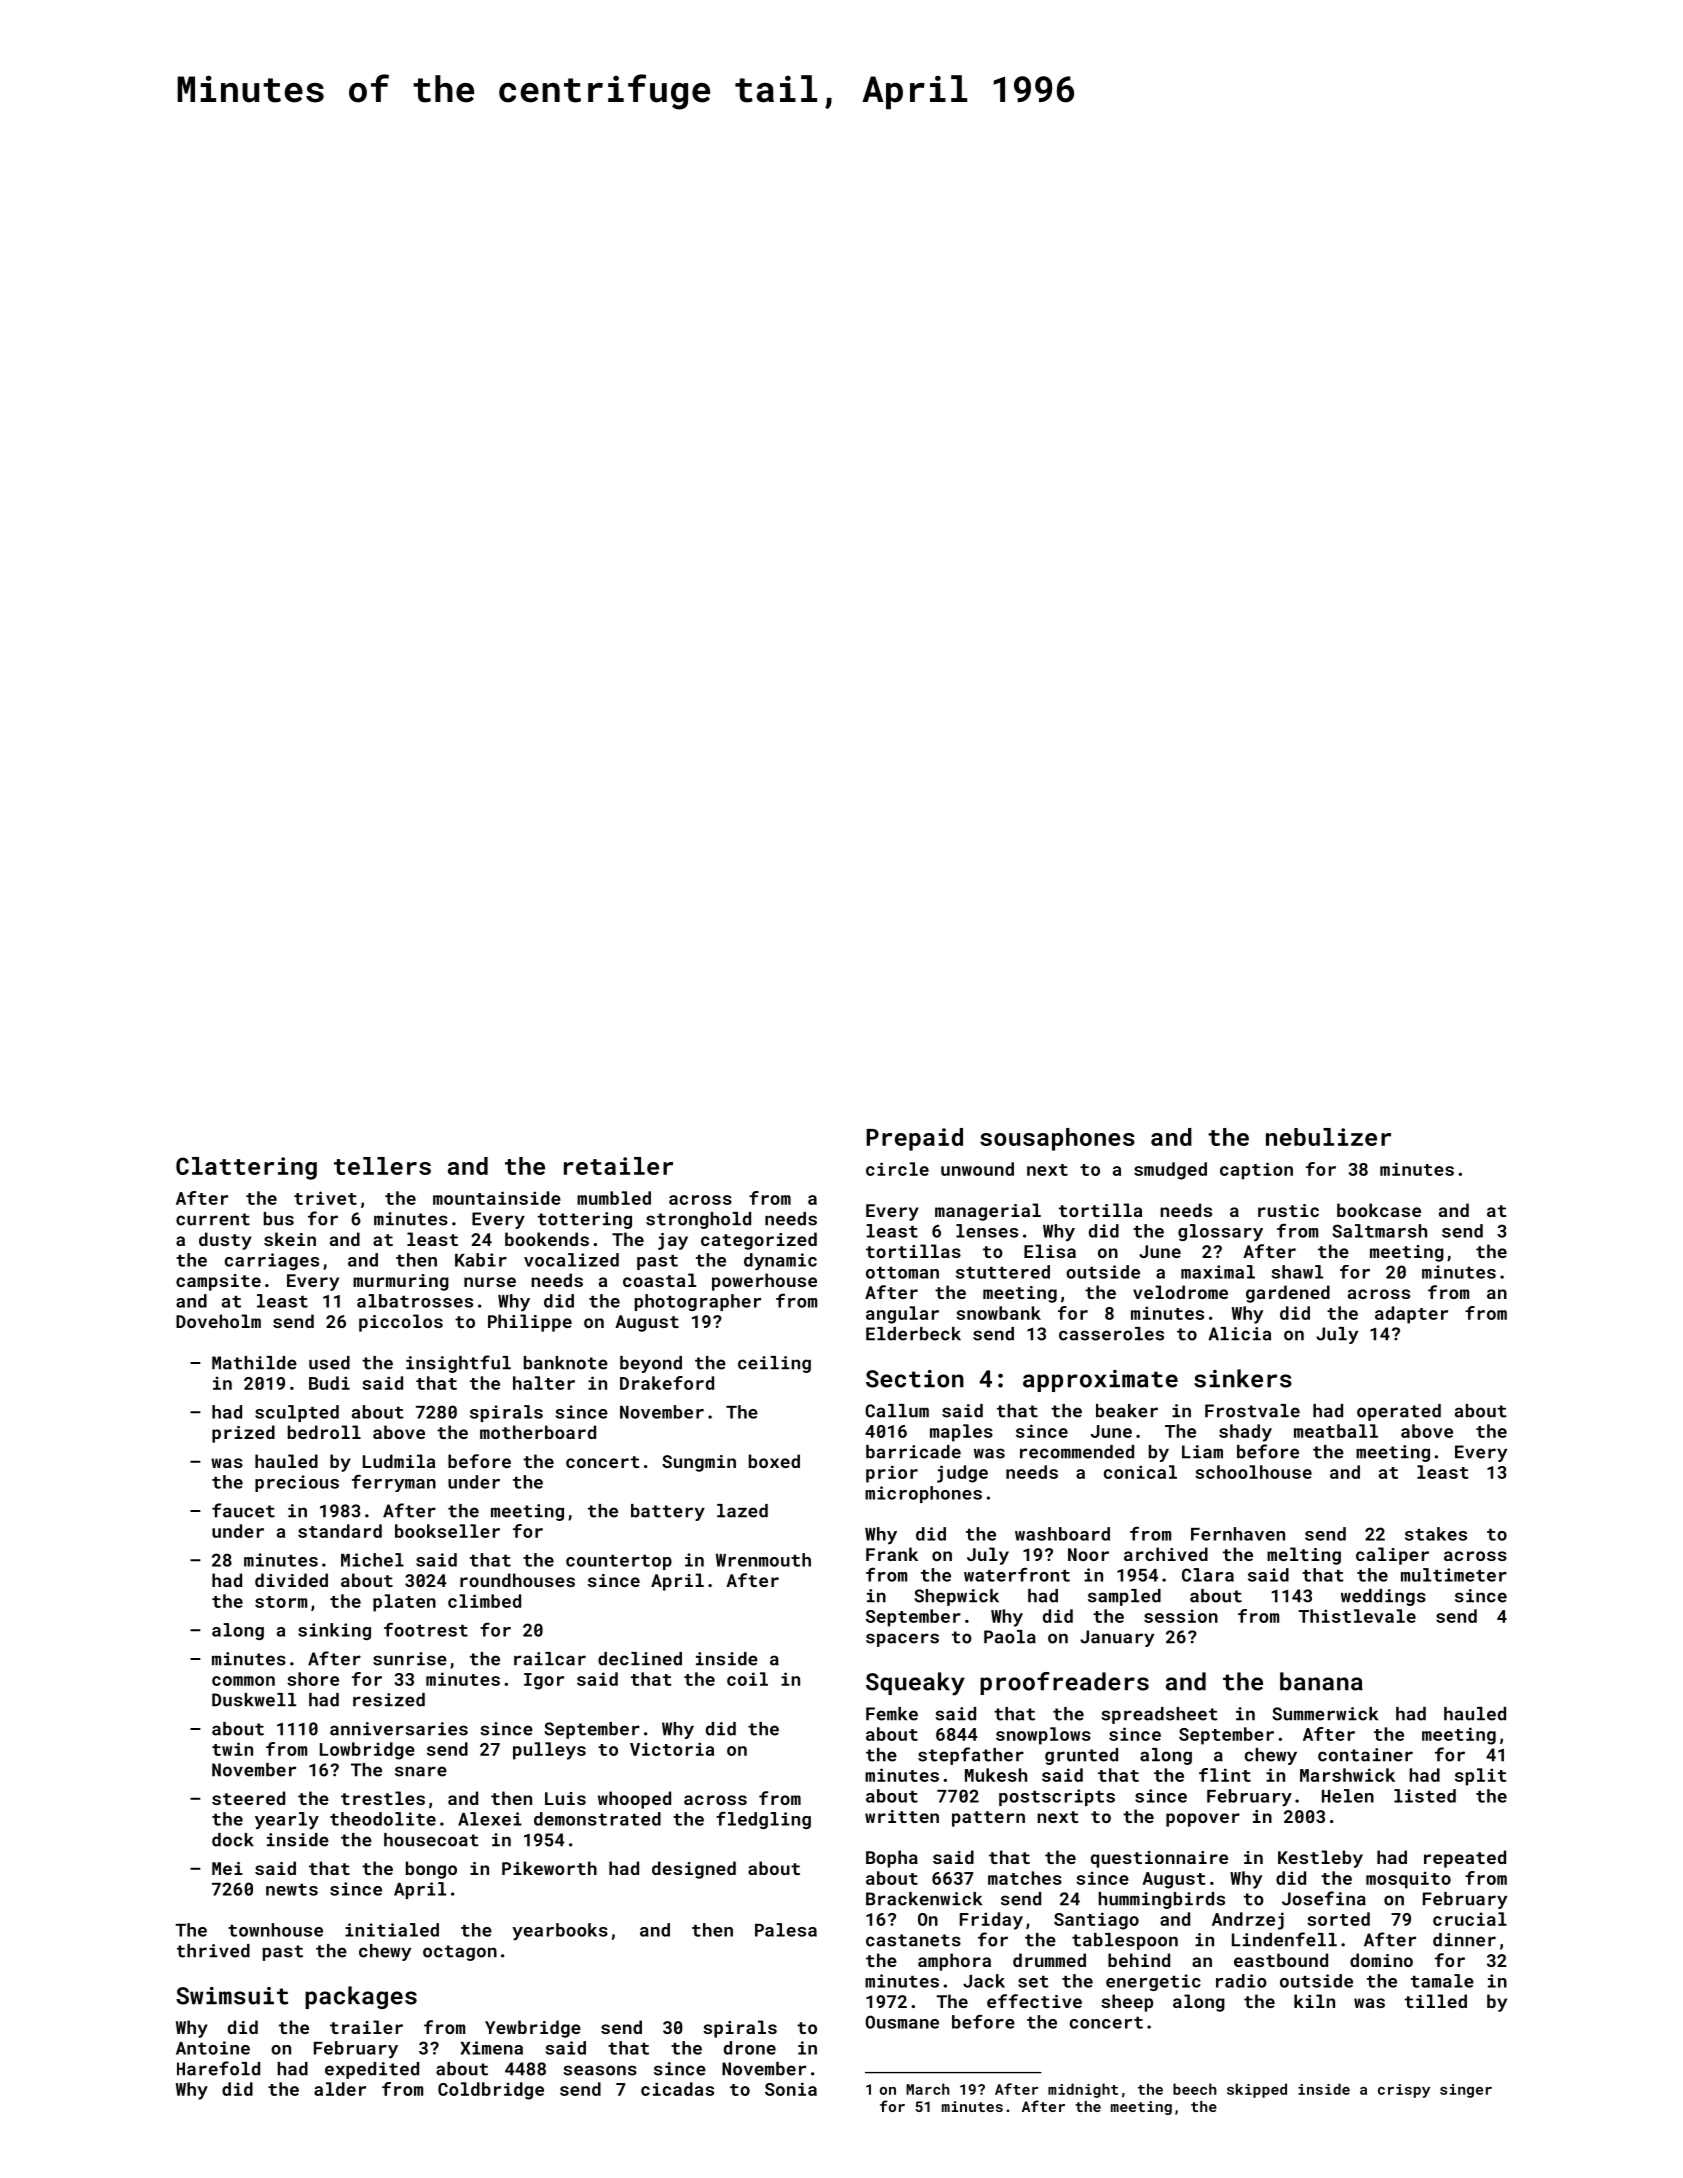 The width and height of the image is (1683, 2178). What do you see at coordinates (297, 1413) in the image?
I see `sculpted` at bounding box center [297, 1413].
